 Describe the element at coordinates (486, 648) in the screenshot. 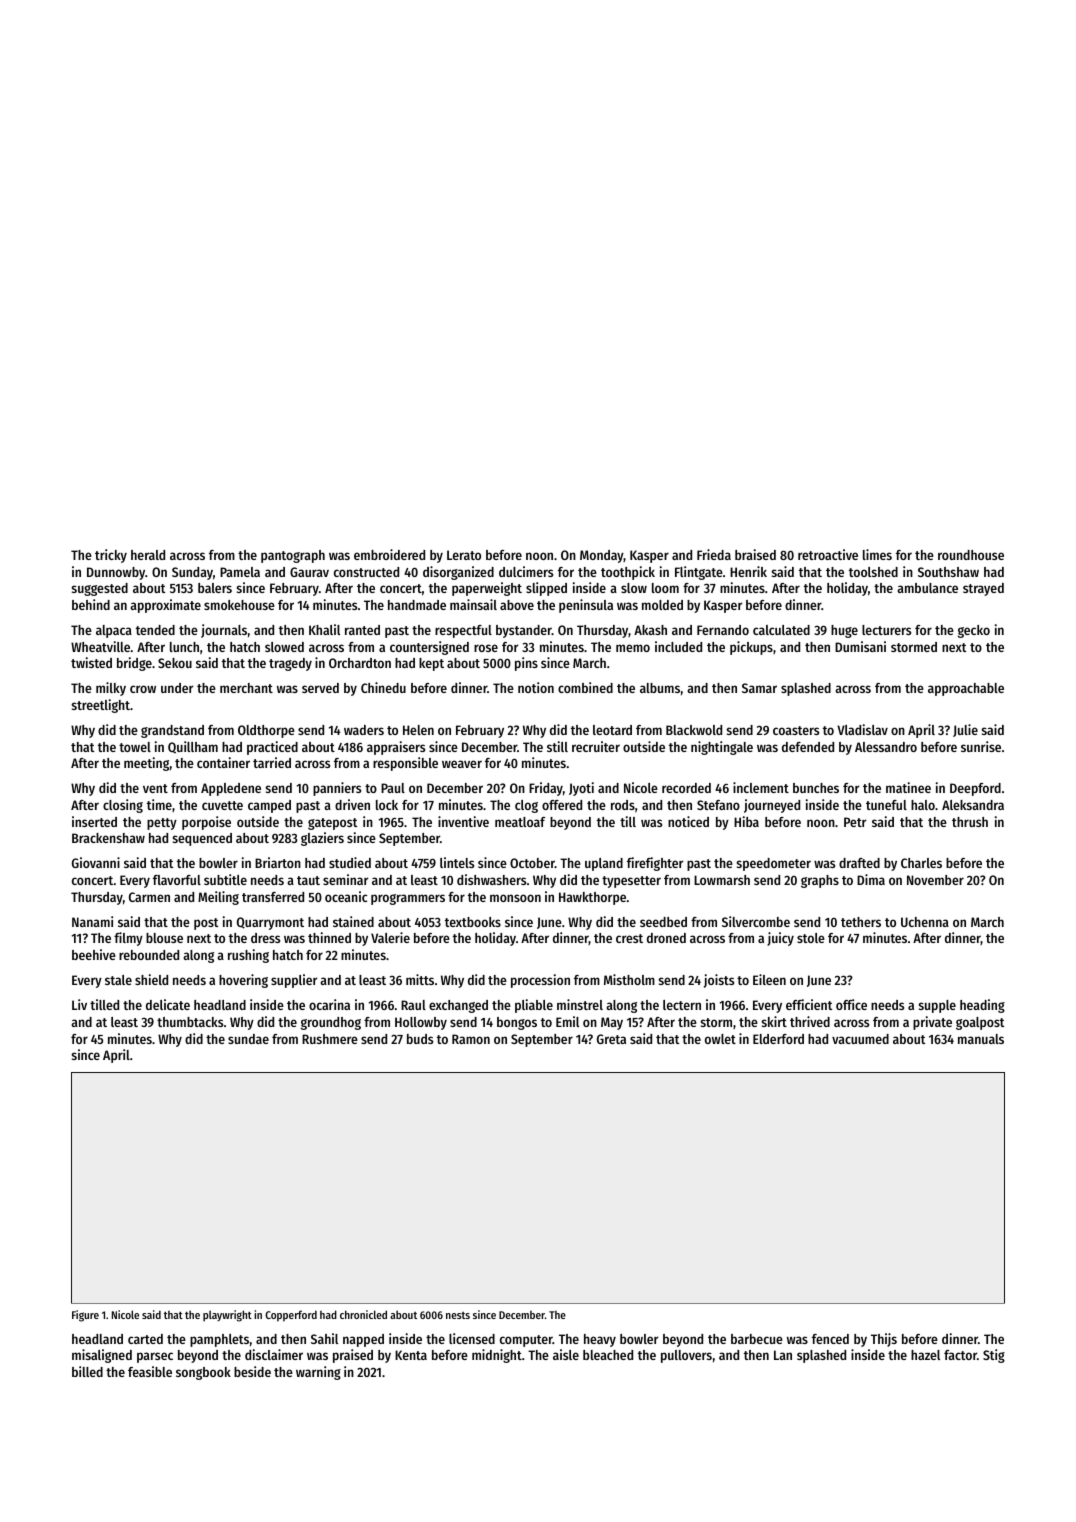

I see `rose` at that location.
